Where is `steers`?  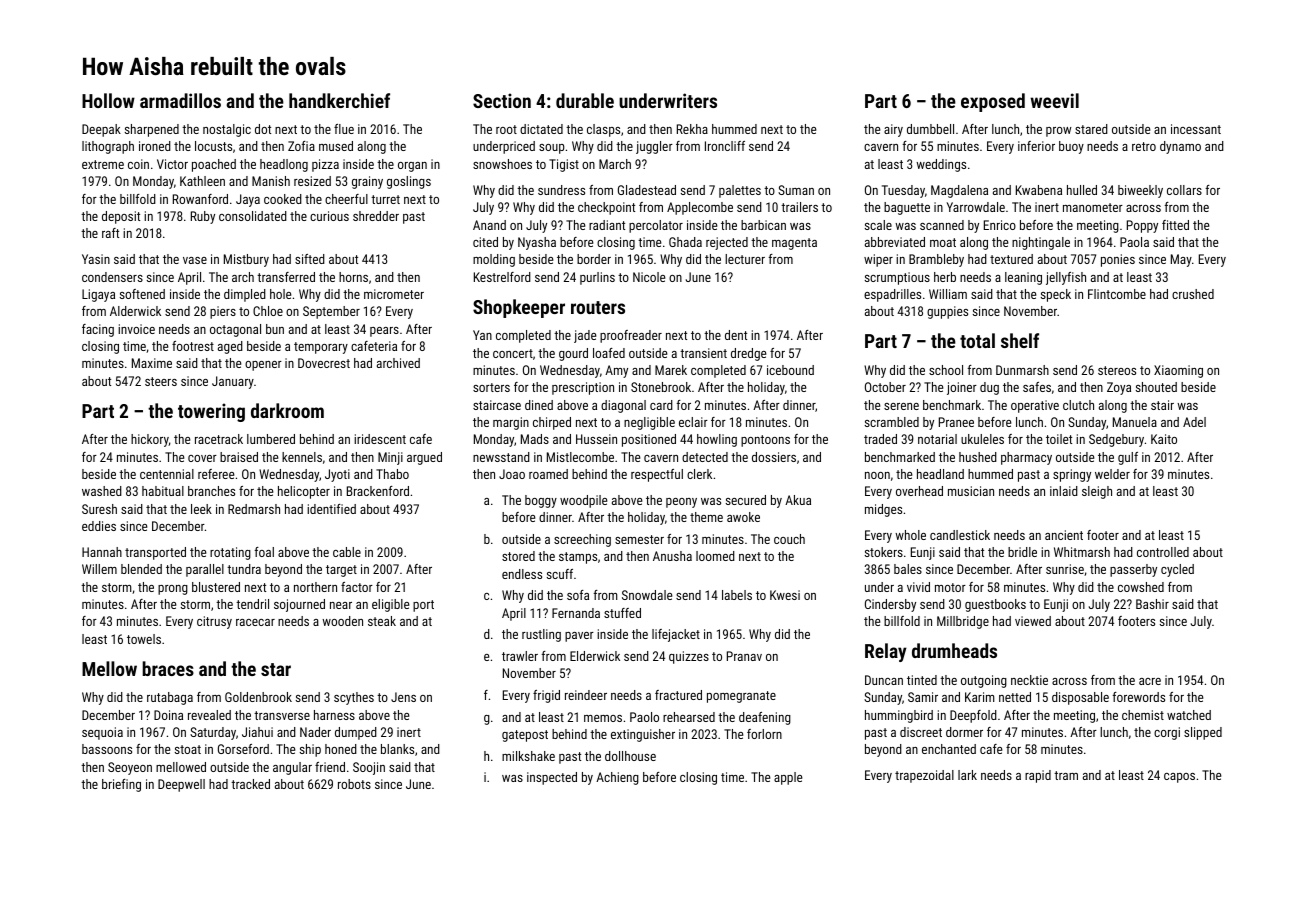 steers is located at coordinates (161, 381).
